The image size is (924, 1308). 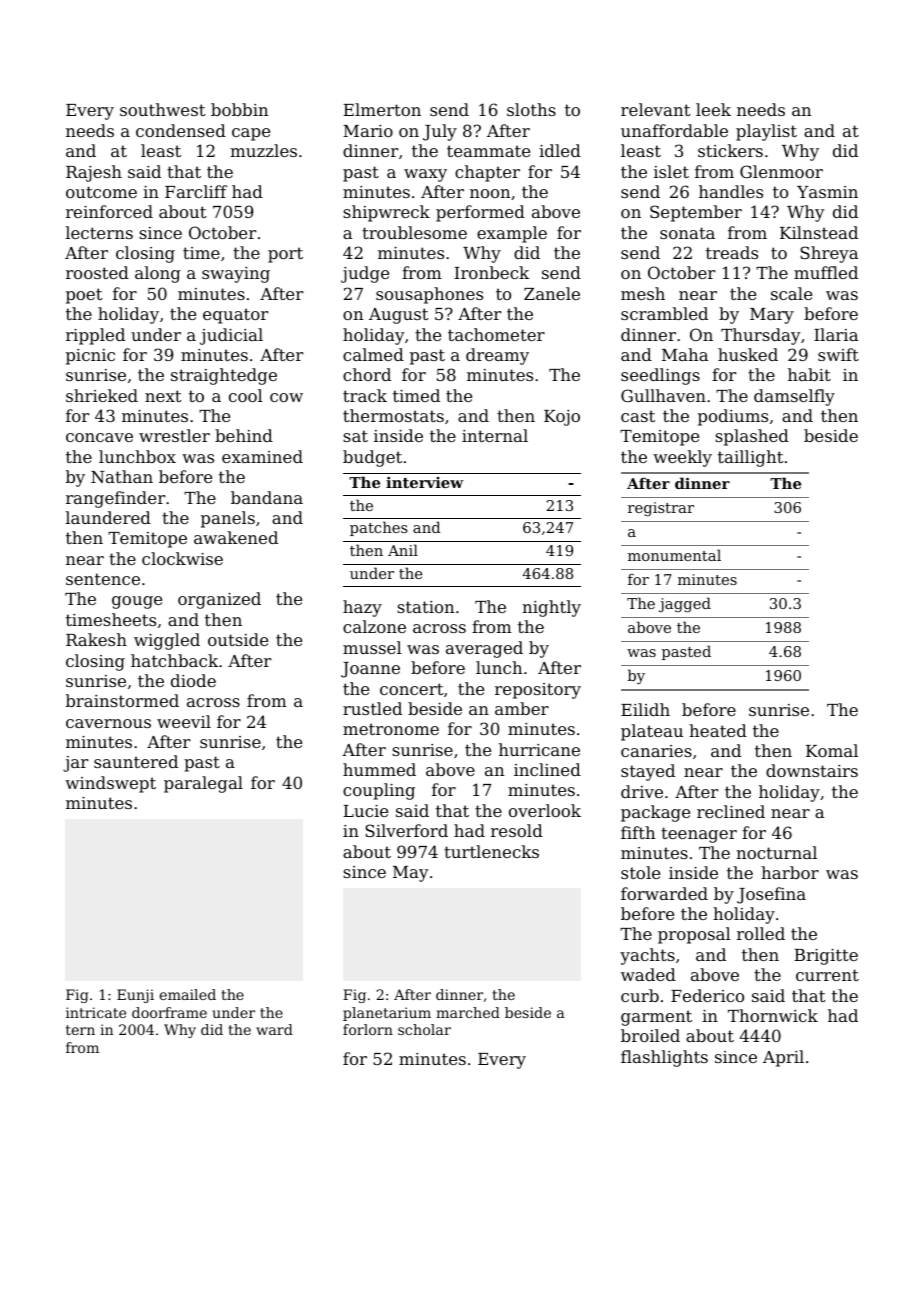 I want to click on hummed, so click(x=379, y=769).
